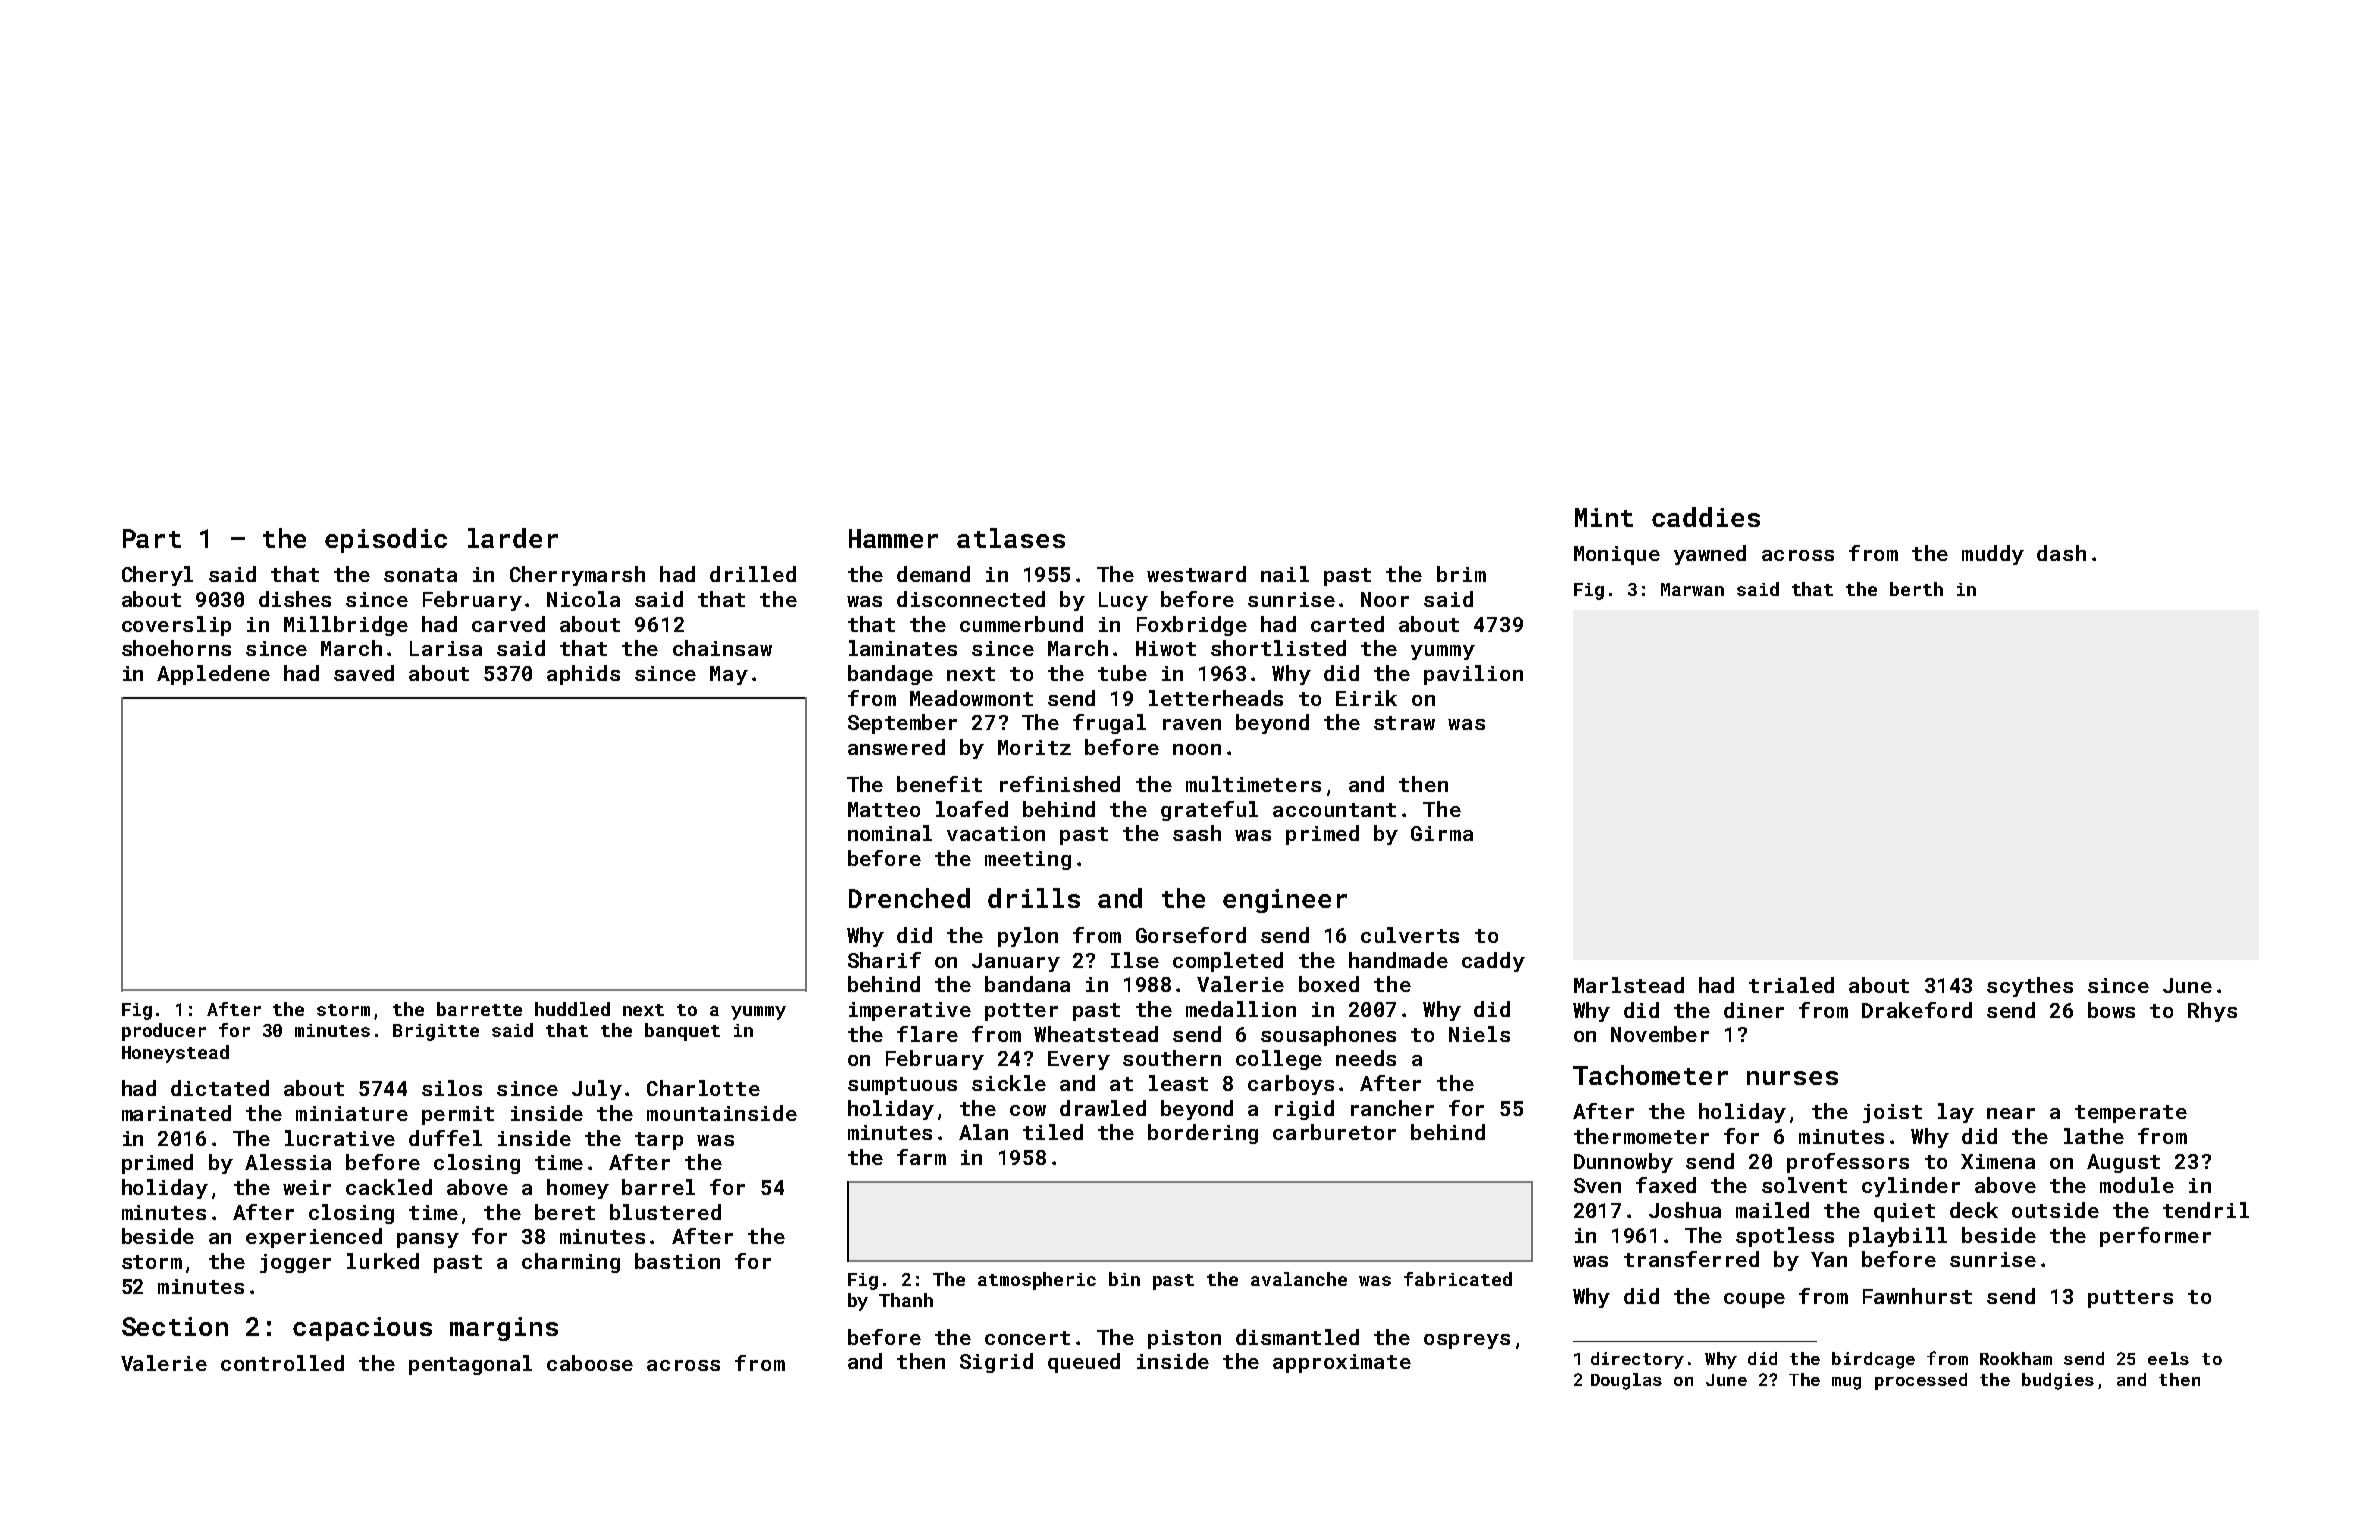  I want to click on carburetor, so click(1334, 1132).
